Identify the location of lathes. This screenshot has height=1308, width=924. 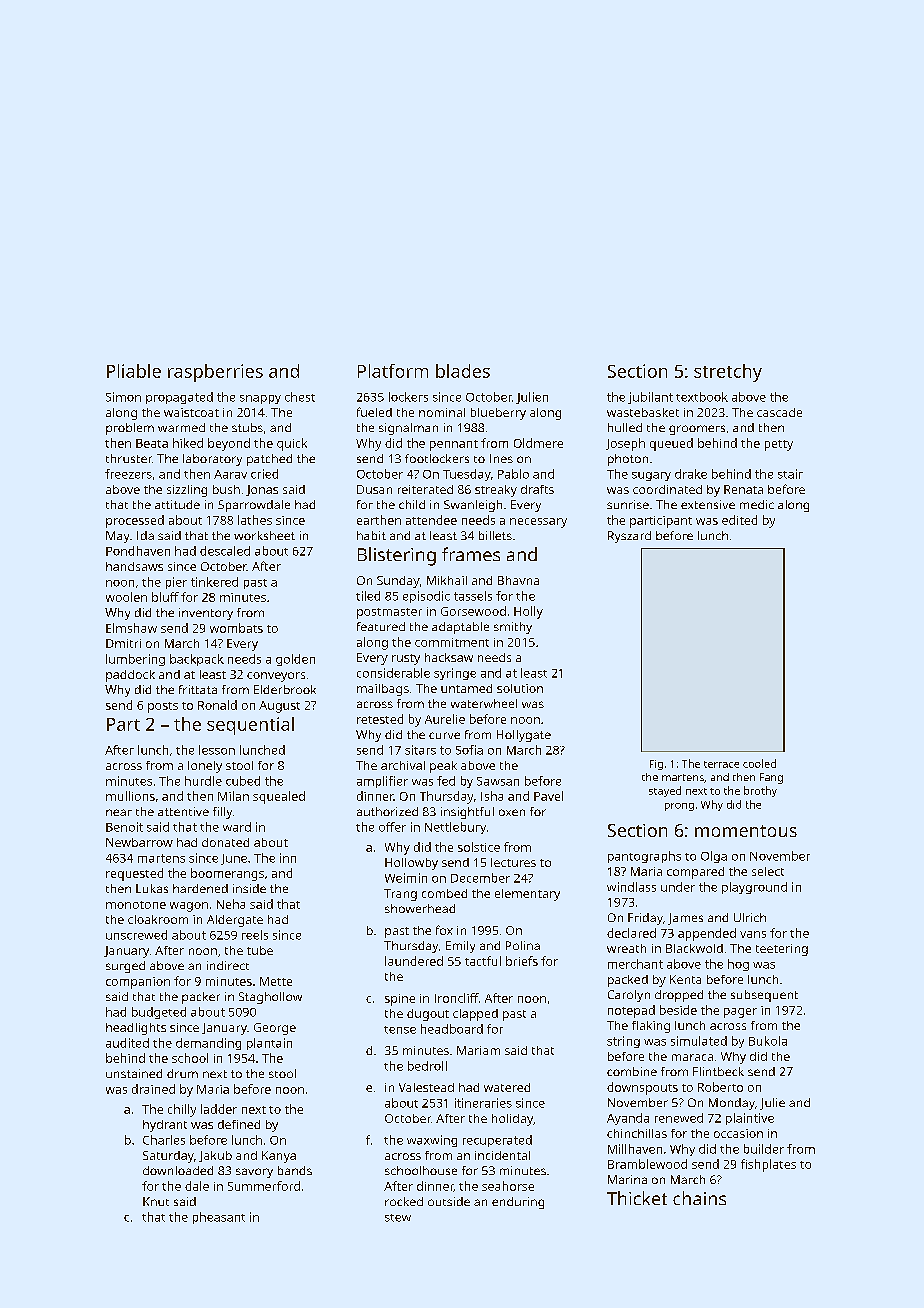
(255, 520).
